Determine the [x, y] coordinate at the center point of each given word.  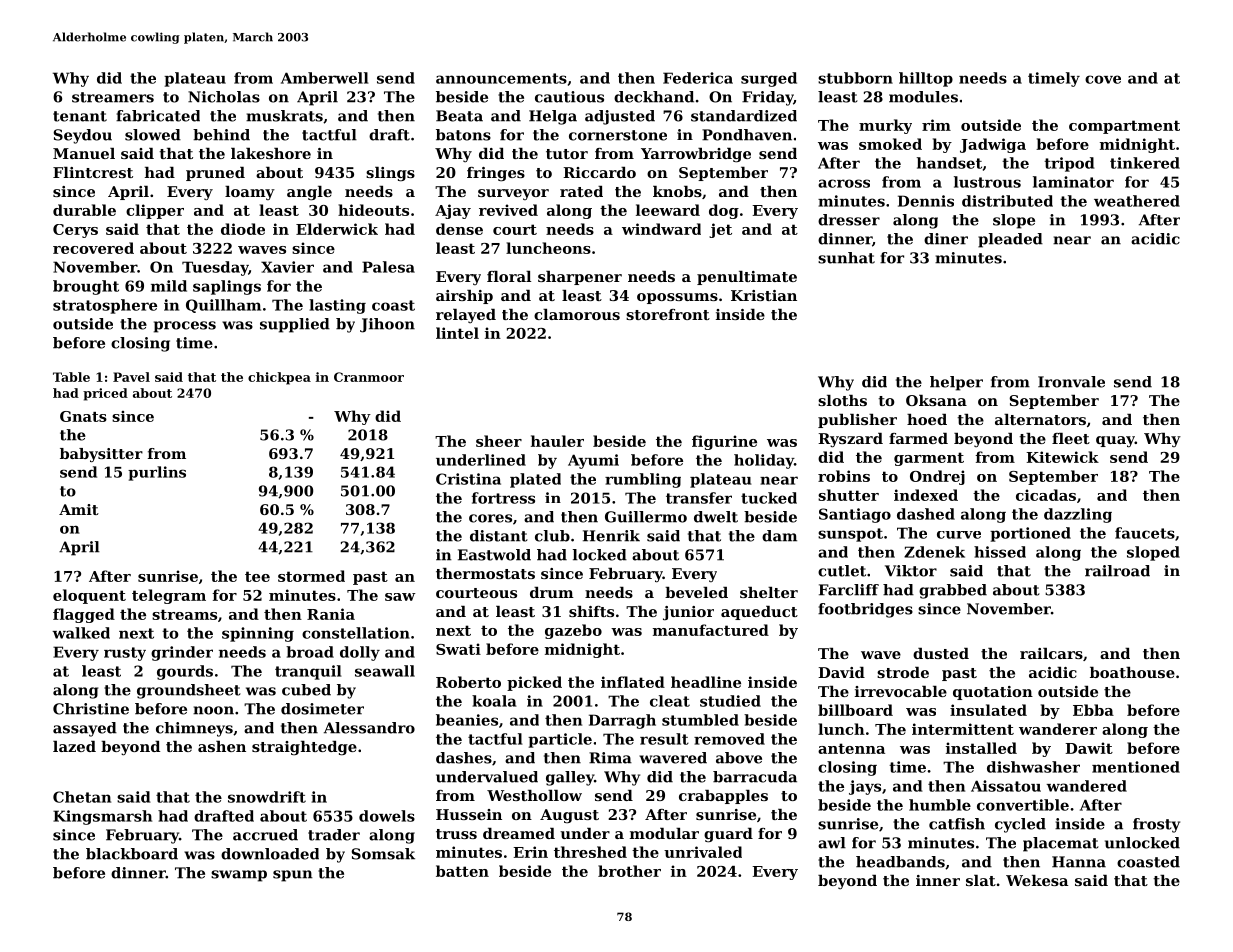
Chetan [82, 797]
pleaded [1010, 240]
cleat [670, 701]
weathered [1137, 201]
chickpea [279, 378]
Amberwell [325, 78]
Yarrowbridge [696, 155]
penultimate [747, 278]
